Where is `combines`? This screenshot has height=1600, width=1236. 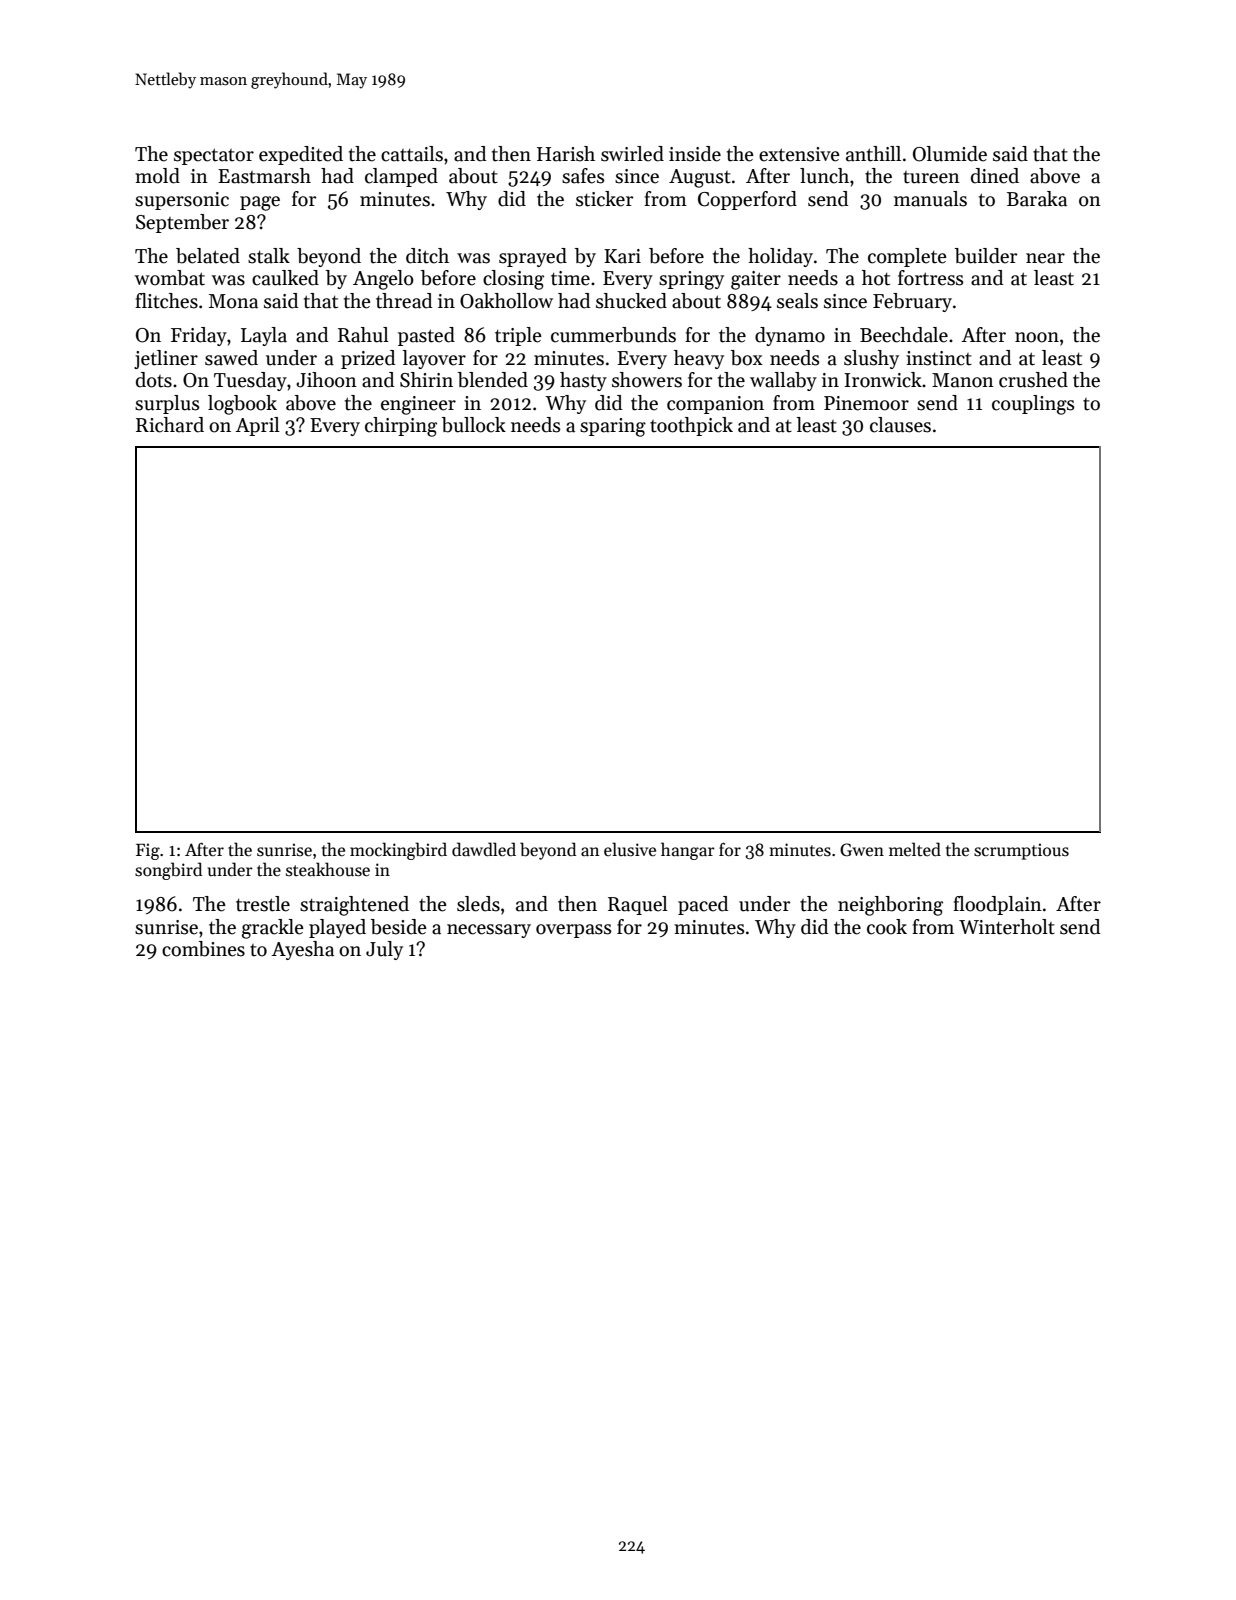 combines is located at coordinates (203, 949).
